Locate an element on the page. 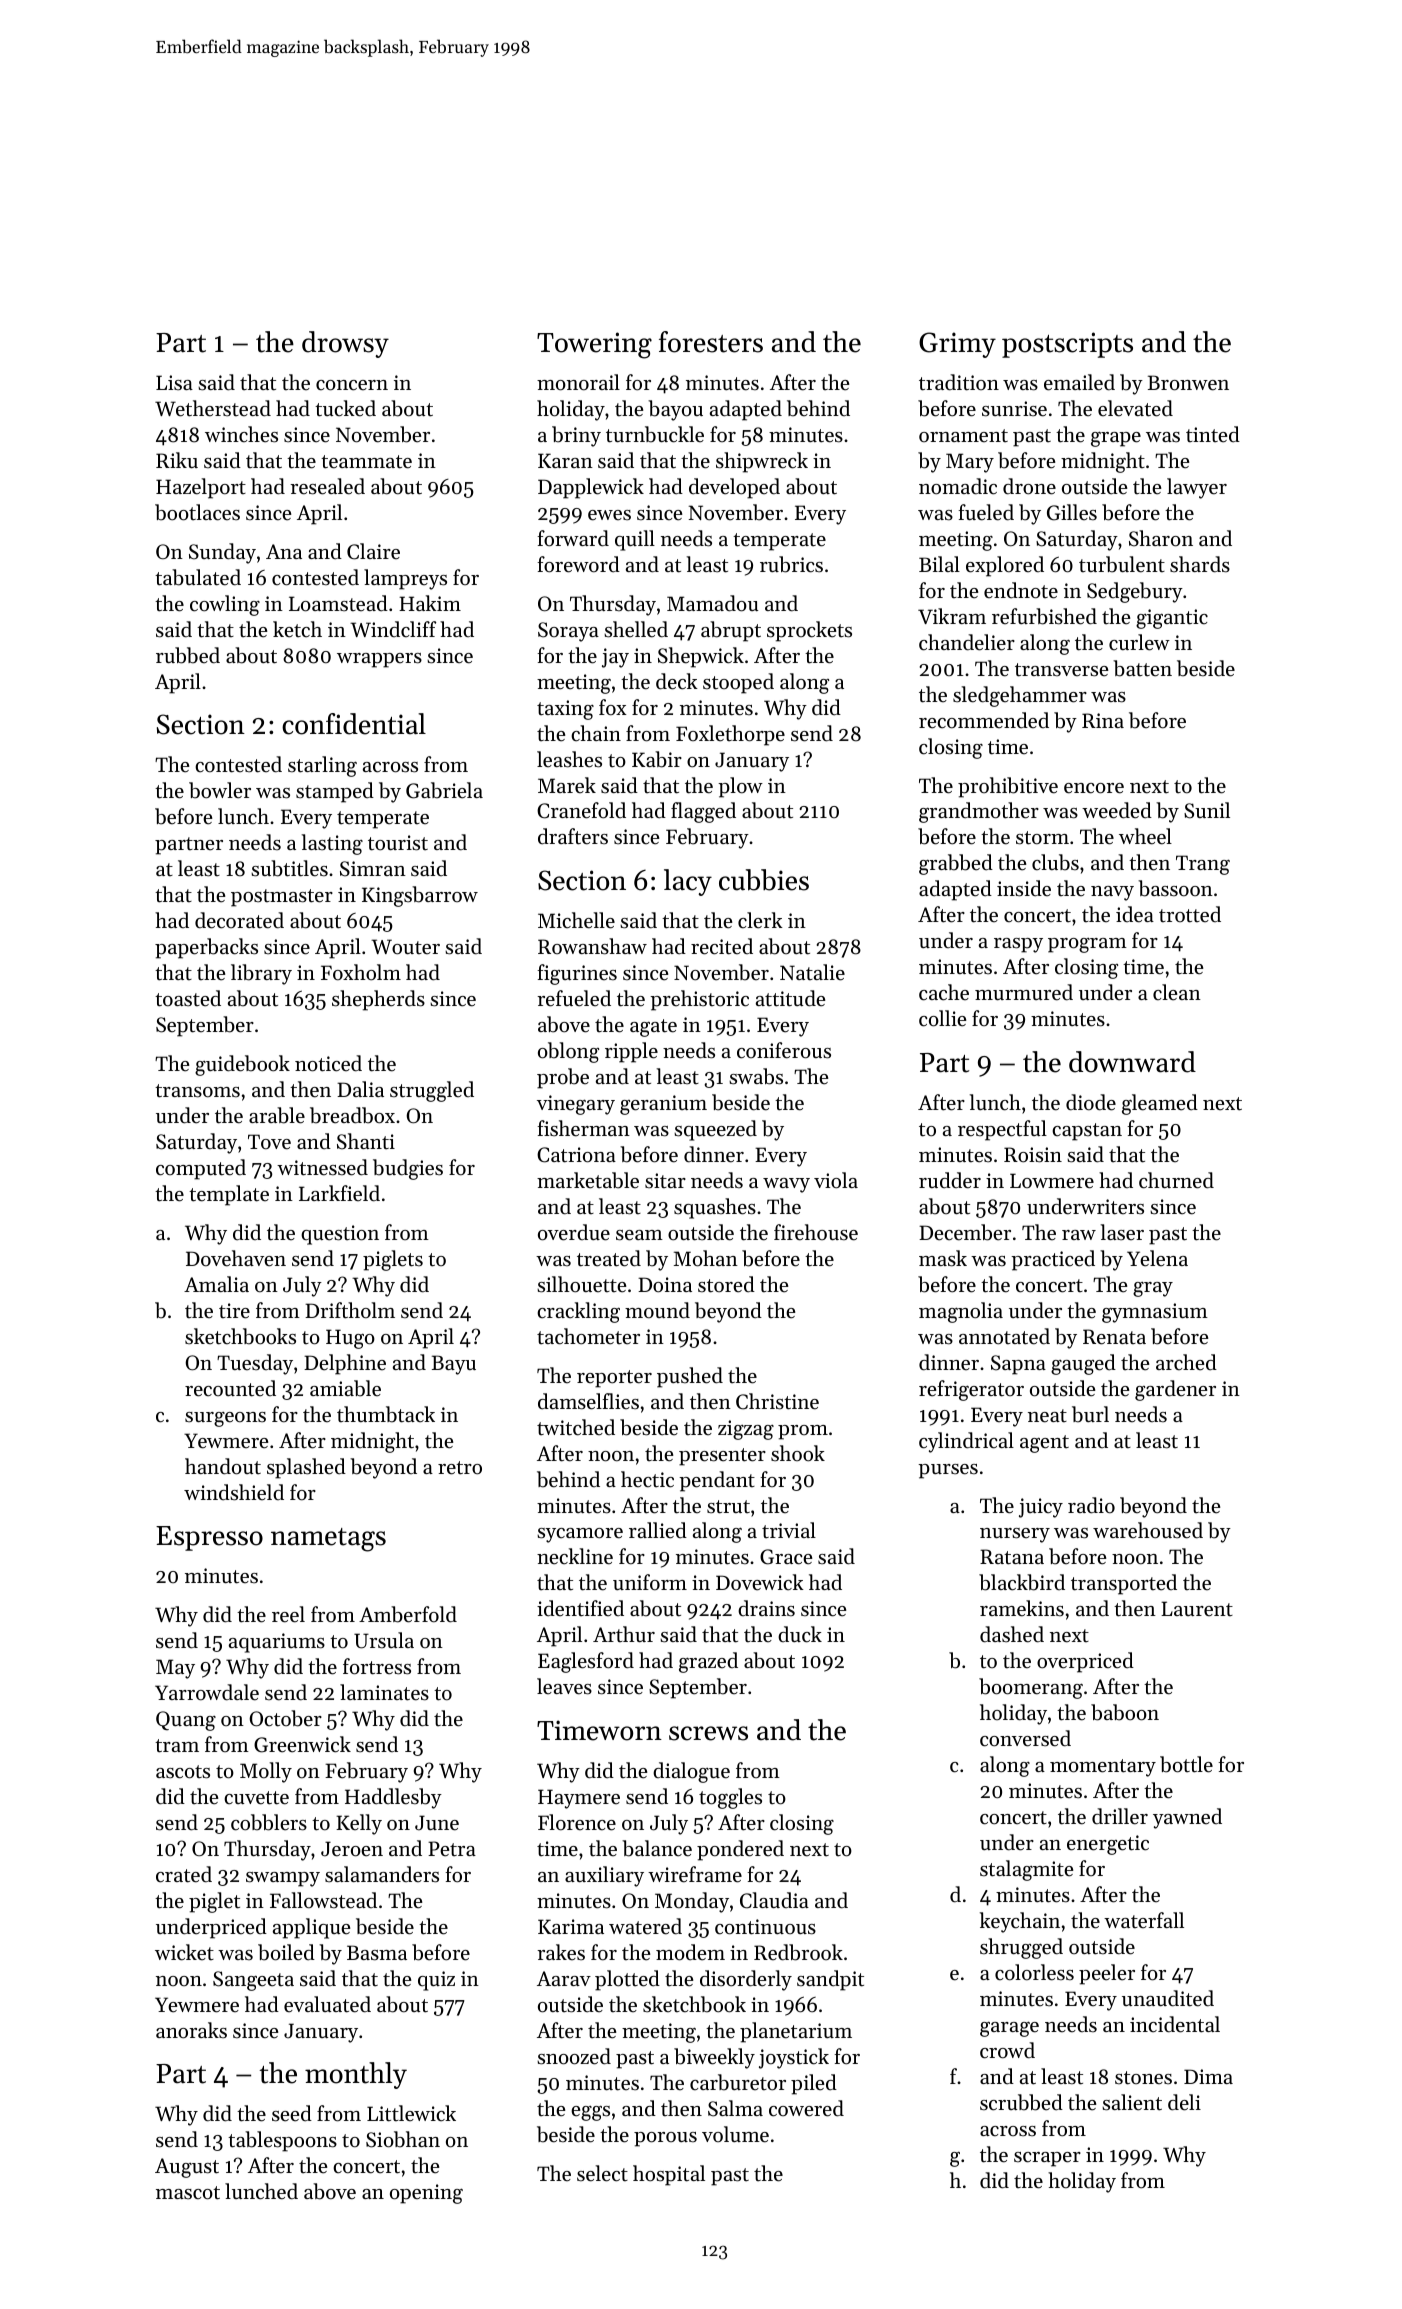 Image resolution: width=1402 pixels, height=2309 pixels. Foxlethorpe is located at coordinates (730, 735).
